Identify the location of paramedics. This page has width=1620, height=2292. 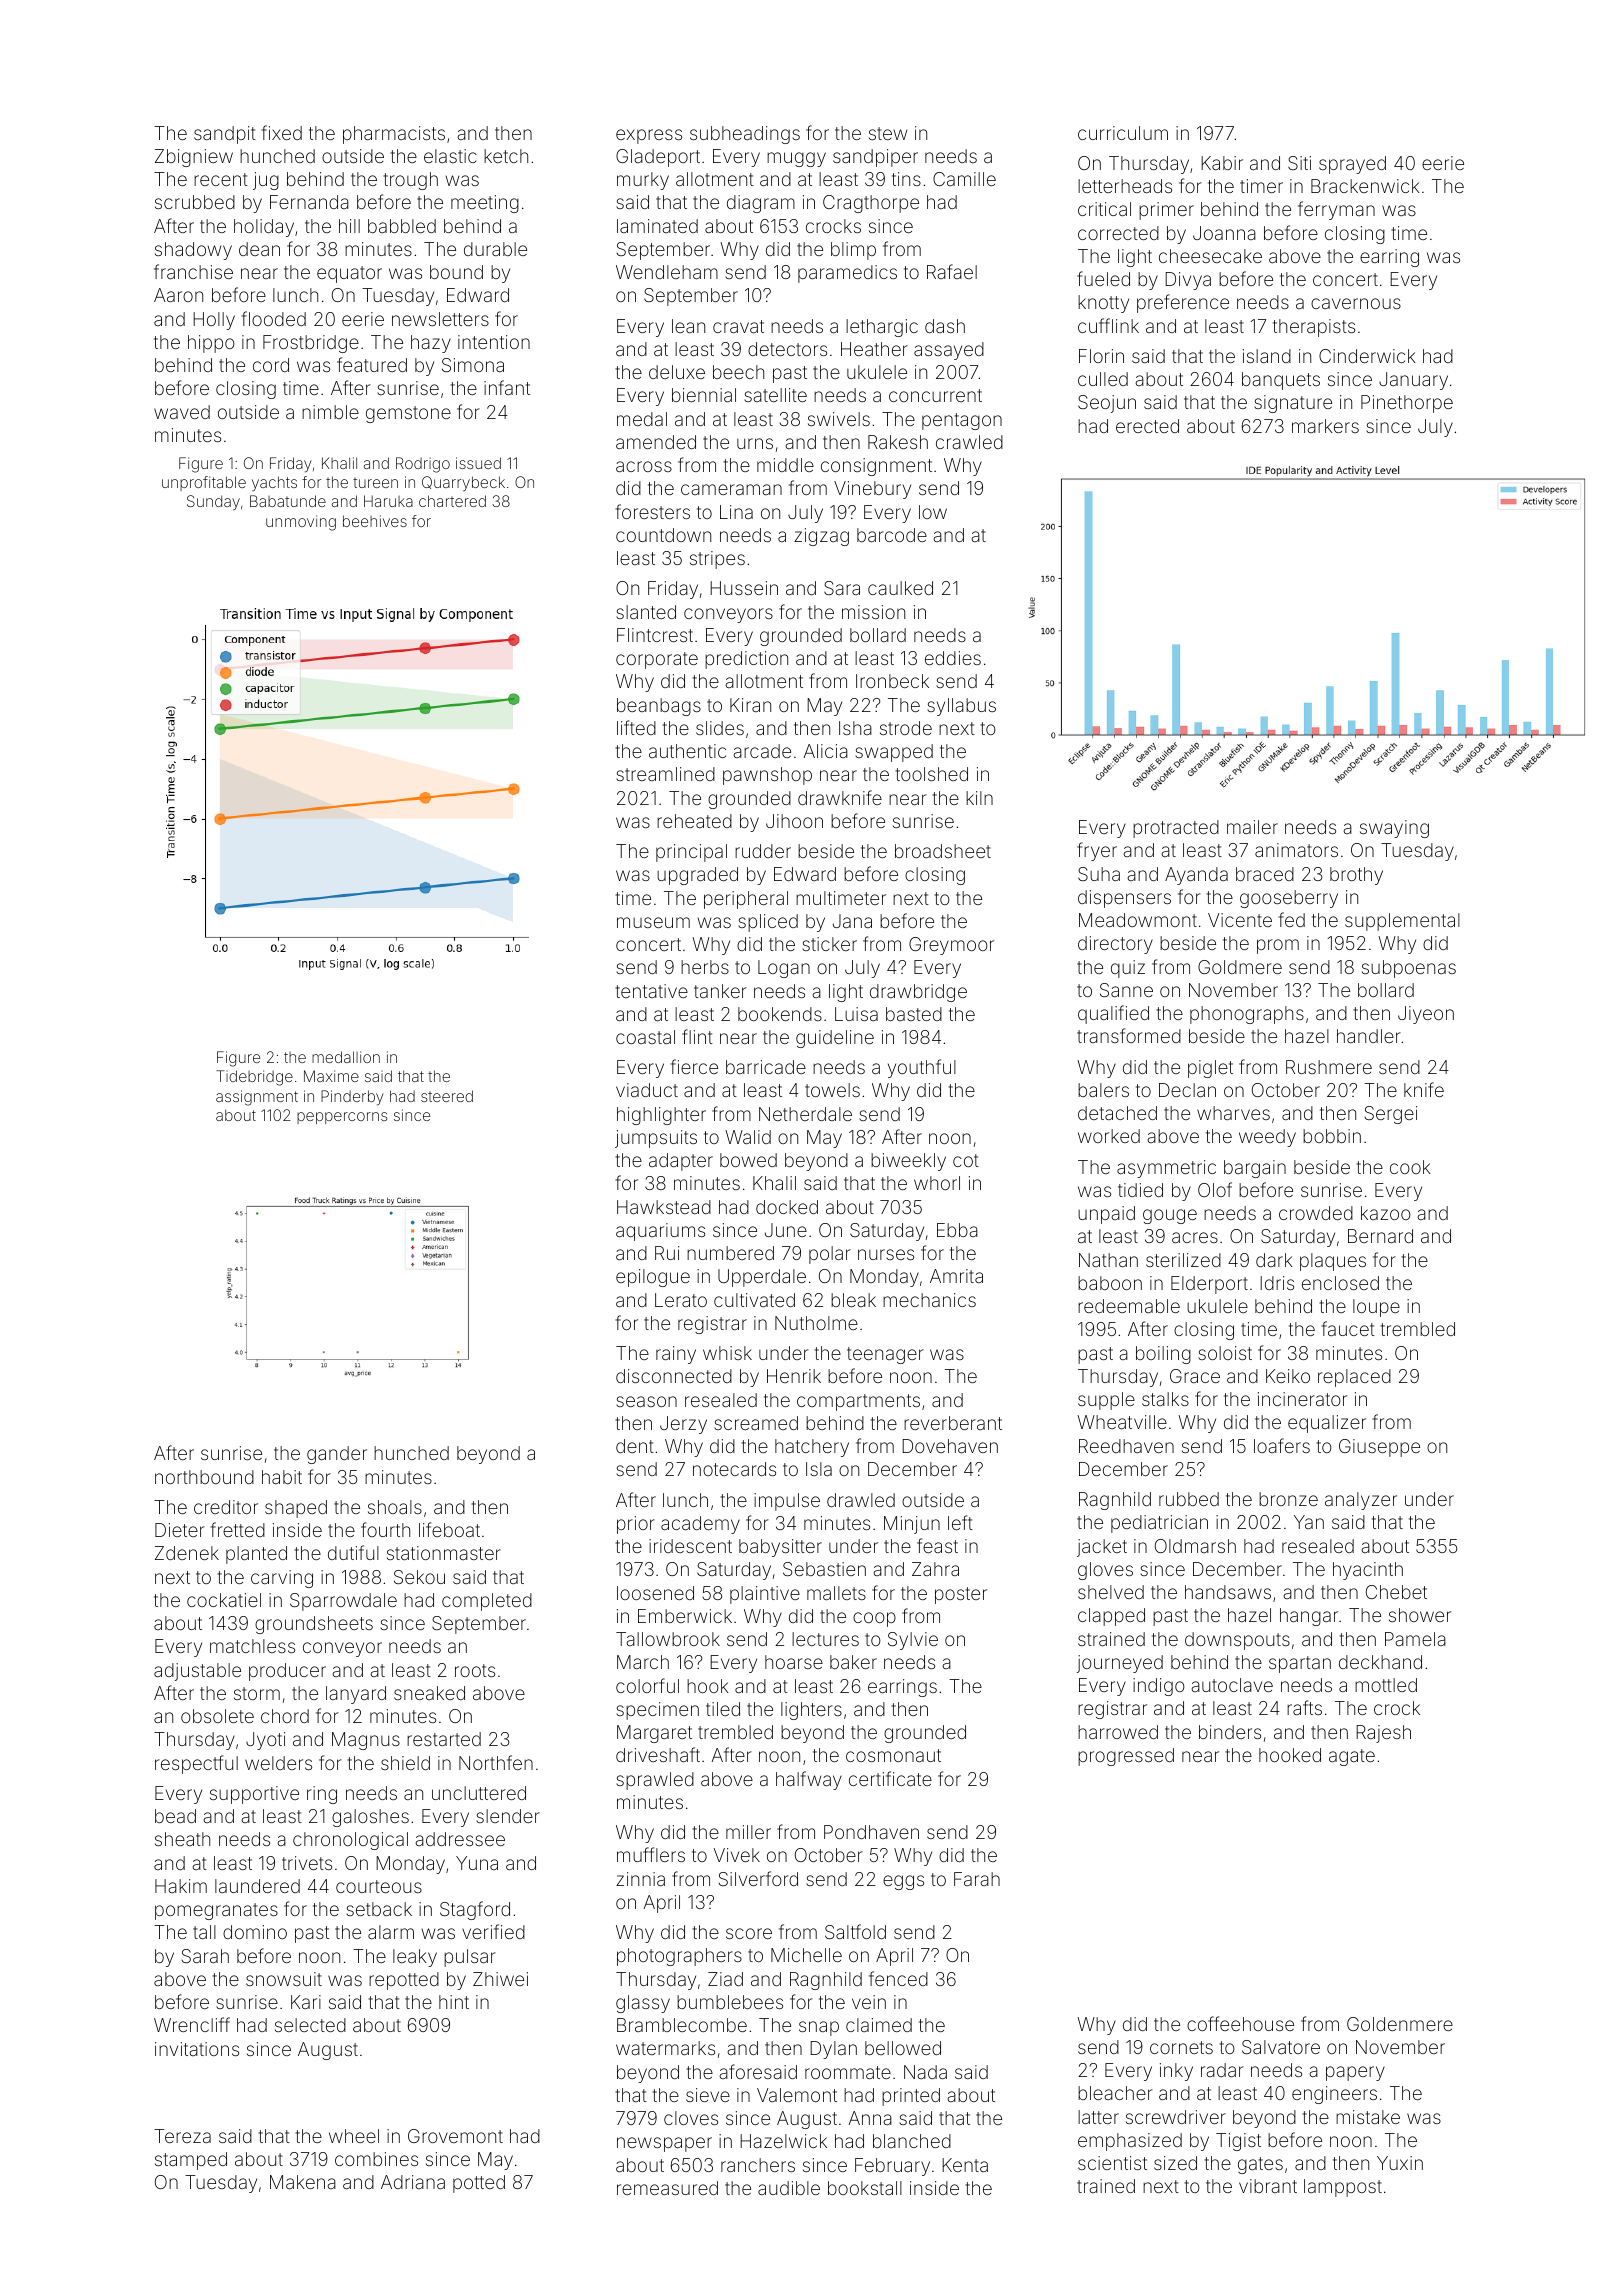
(847, 274).
